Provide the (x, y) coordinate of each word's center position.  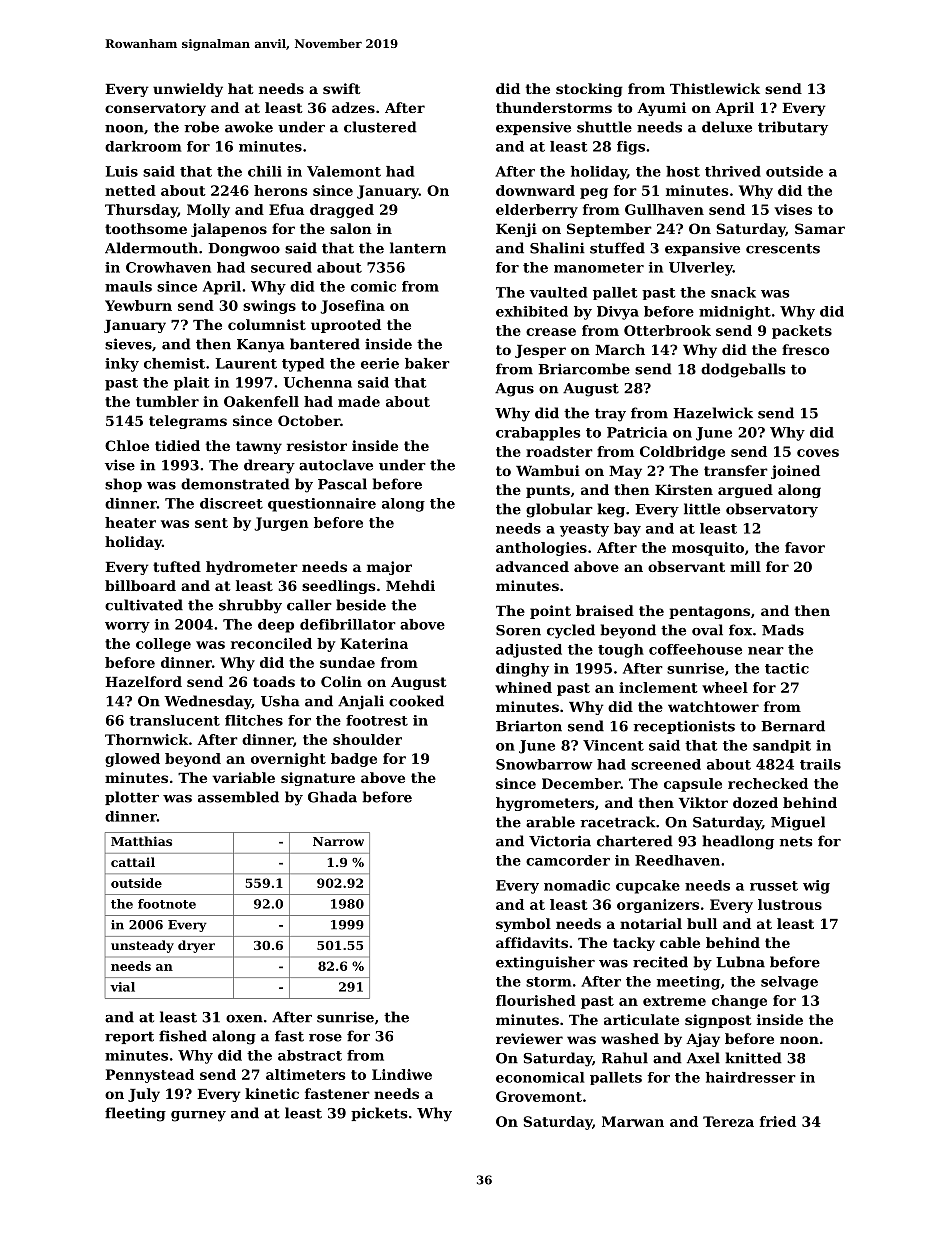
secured (281, 267)
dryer (196, 946)
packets (802, 332)
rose (325, 1038)
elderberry (537, 211)
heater (130, 522)
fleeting (135, 1114)
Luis (122, 171)
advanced (532, 566)
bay (627, 530)
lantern (418, 248)
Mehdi (410, 585)
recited (660, 962)
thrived (733, 171)
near (766, 651)
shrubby (250, 606)
